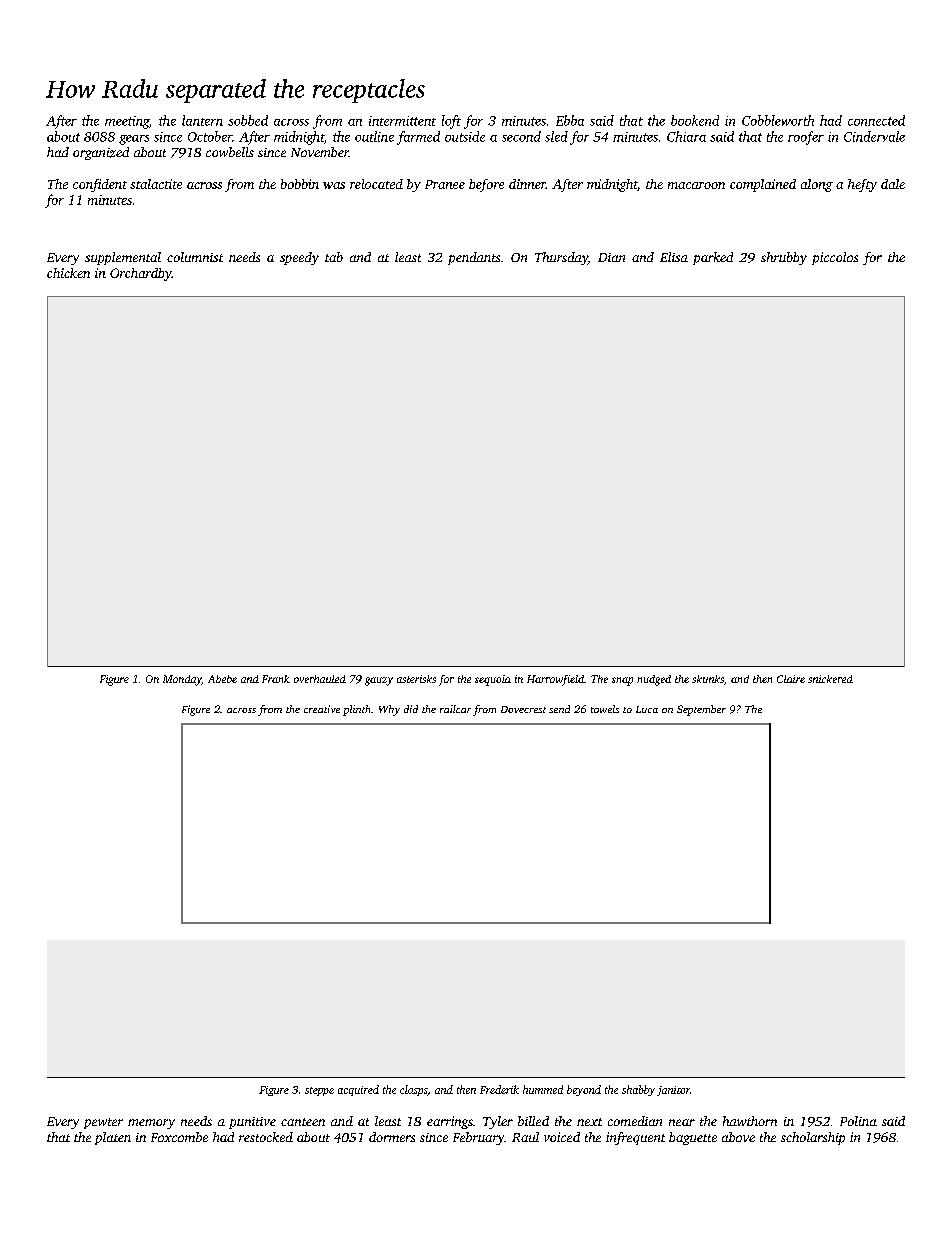  I want to click on janitor, so click(673, 1091).
